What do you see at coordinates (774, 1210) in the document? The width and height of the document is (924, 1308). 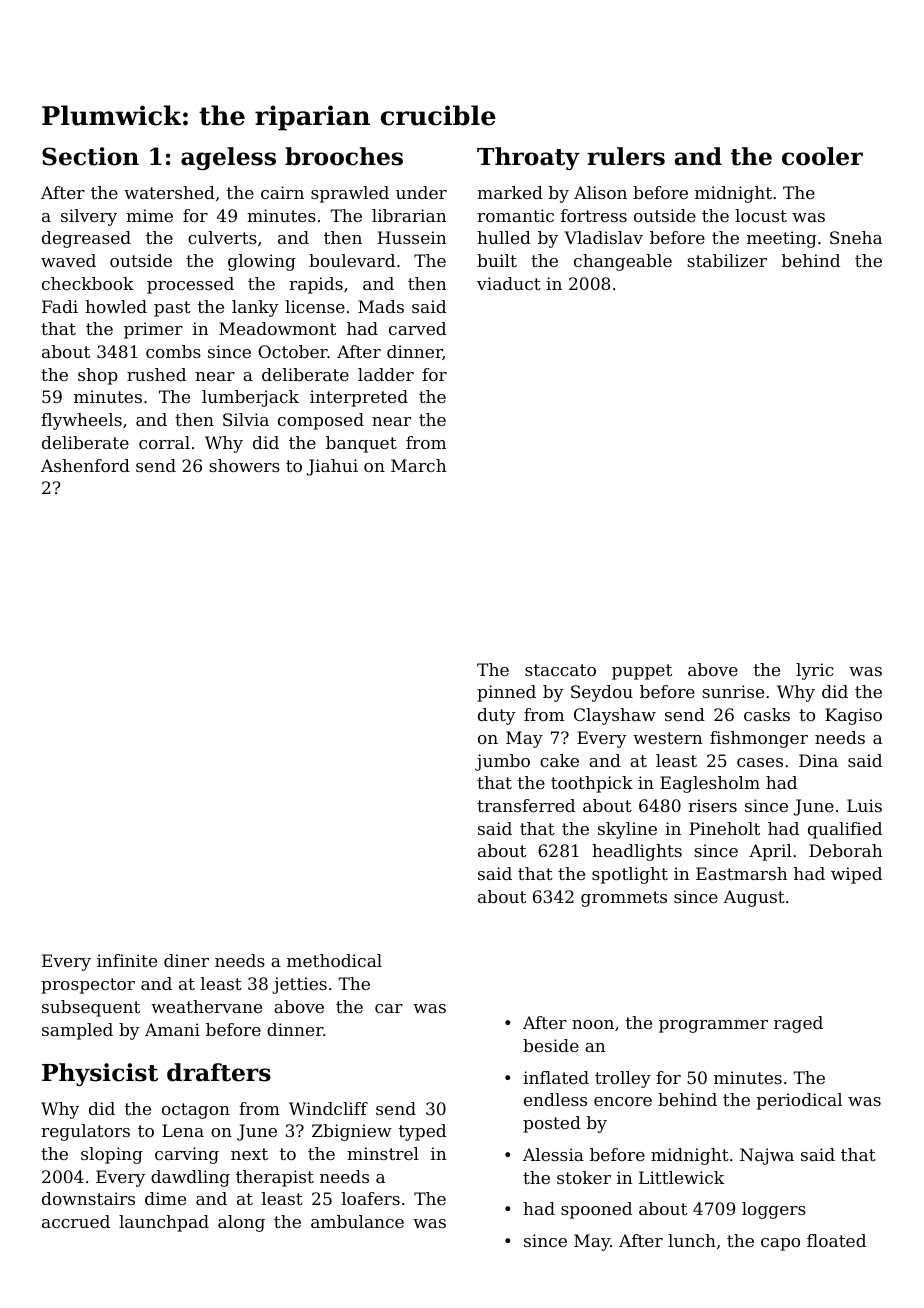 I see `loggers` at bounding box center [774, 1210].
